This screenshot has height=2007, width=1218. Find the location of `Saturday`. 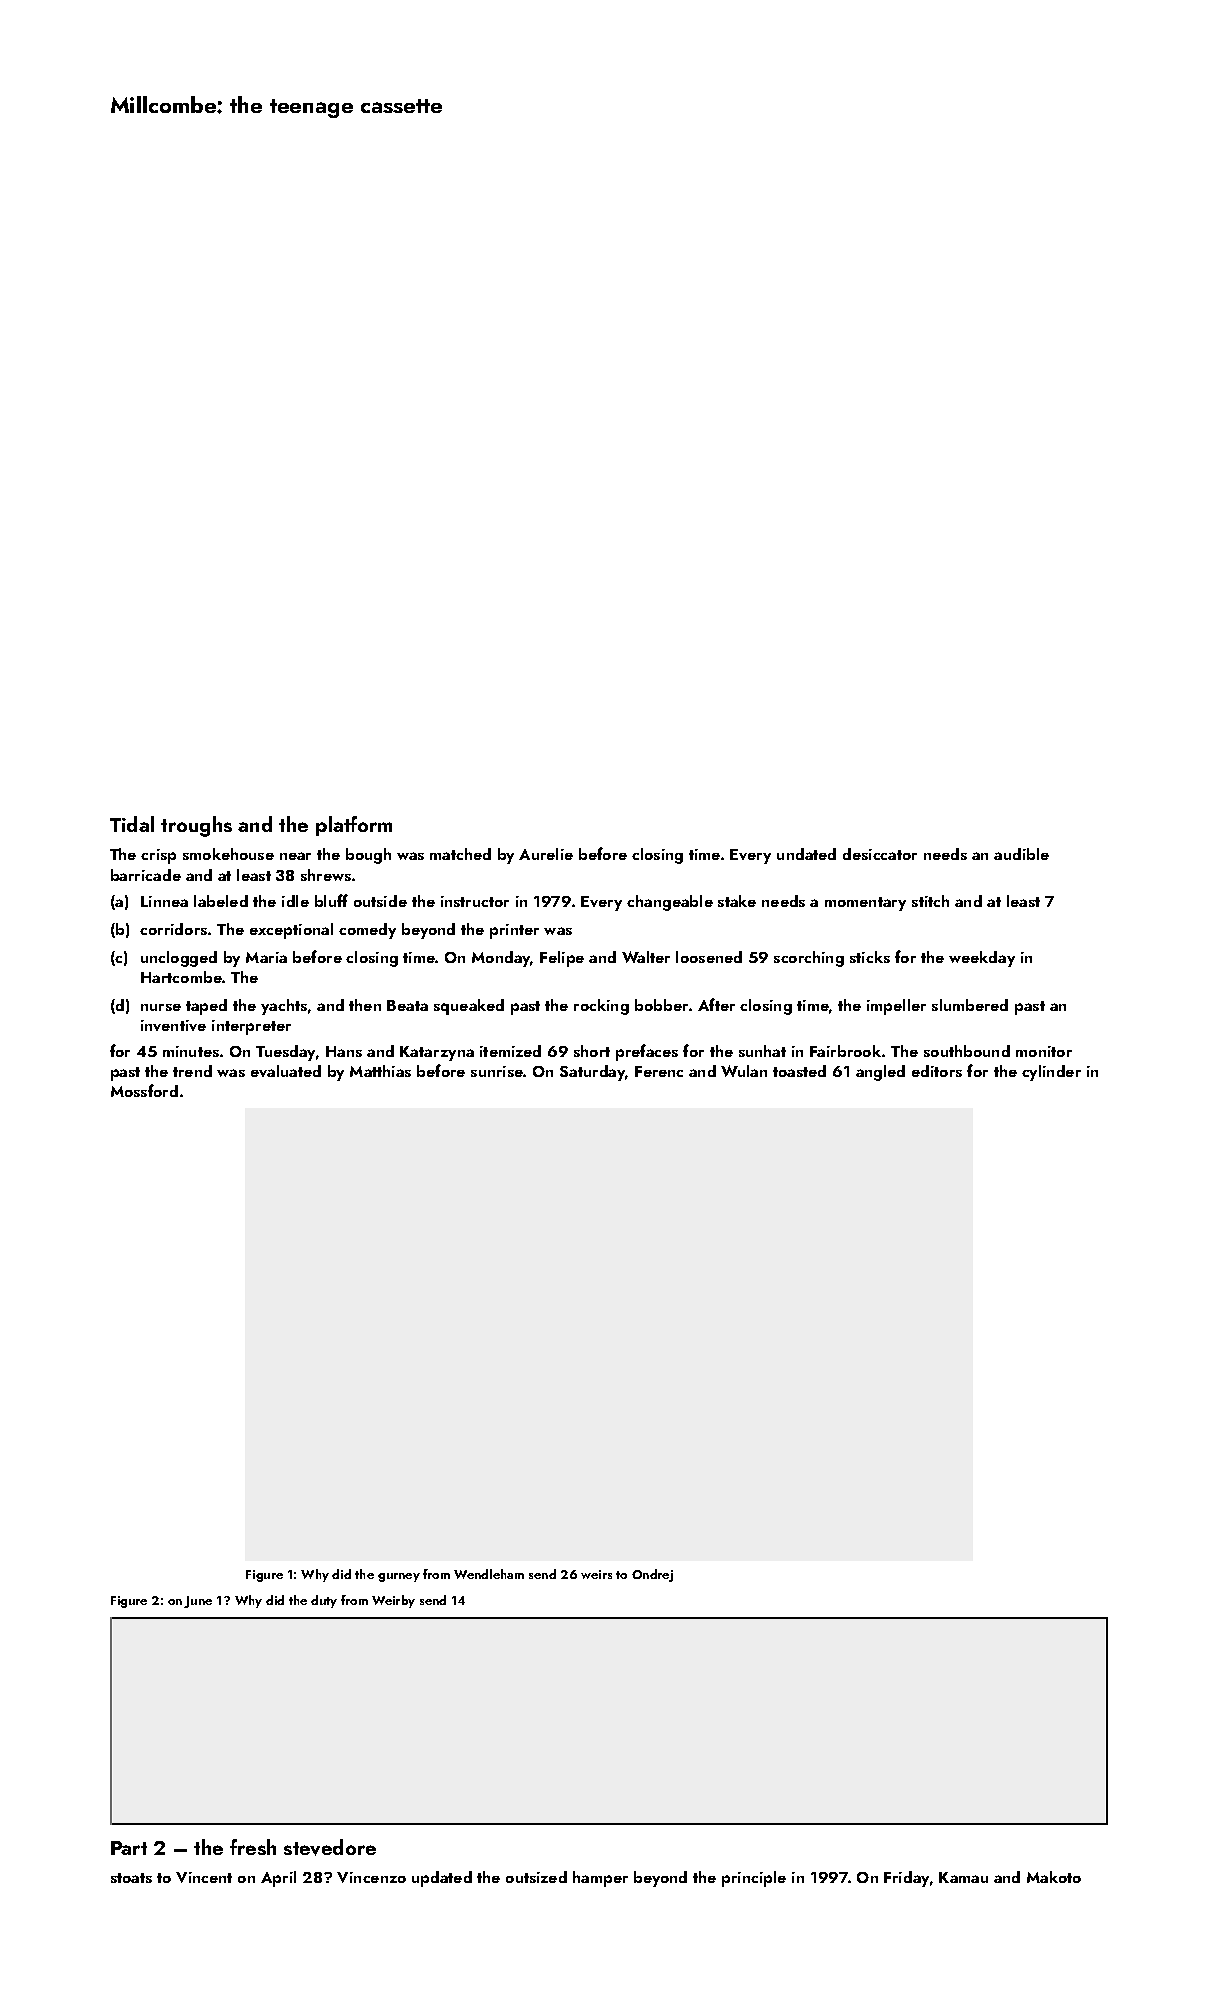

Saturday is located at coordinates (593, 1073).
